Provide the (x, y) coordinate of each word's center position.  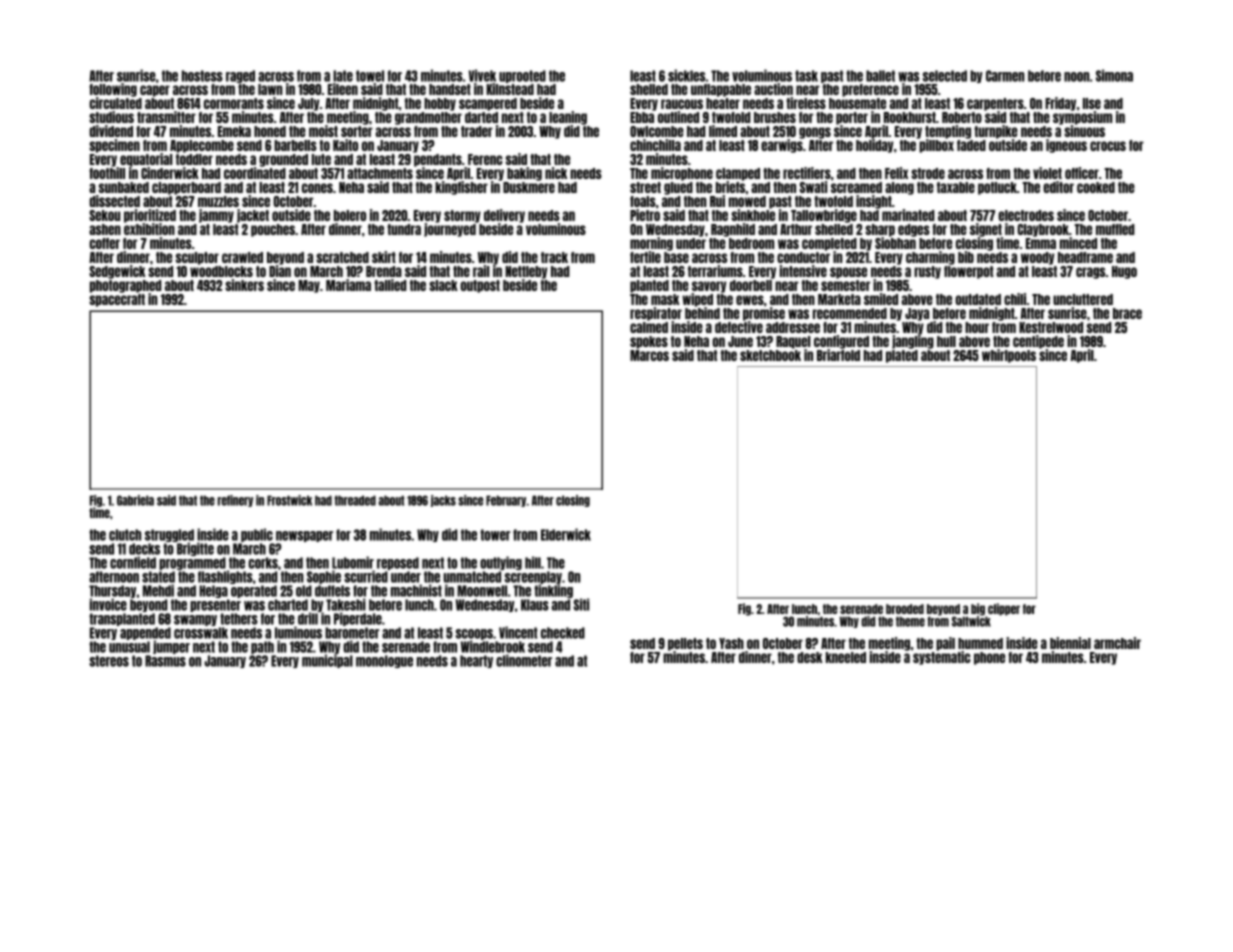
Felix (896, 173)
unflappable (721, 90)
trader (477, 131)
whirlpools (1009, 356)
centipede (1038, 342)
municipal (327, 661)
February (506, 501)
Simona (1114, 75)
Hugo (1124, 272)
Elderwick (566, 534)
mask (665, 299)
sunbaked (124, 187)
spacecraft (117, 300)
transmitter (166, 117)
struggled (169, 536)
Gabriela (135, 500)
